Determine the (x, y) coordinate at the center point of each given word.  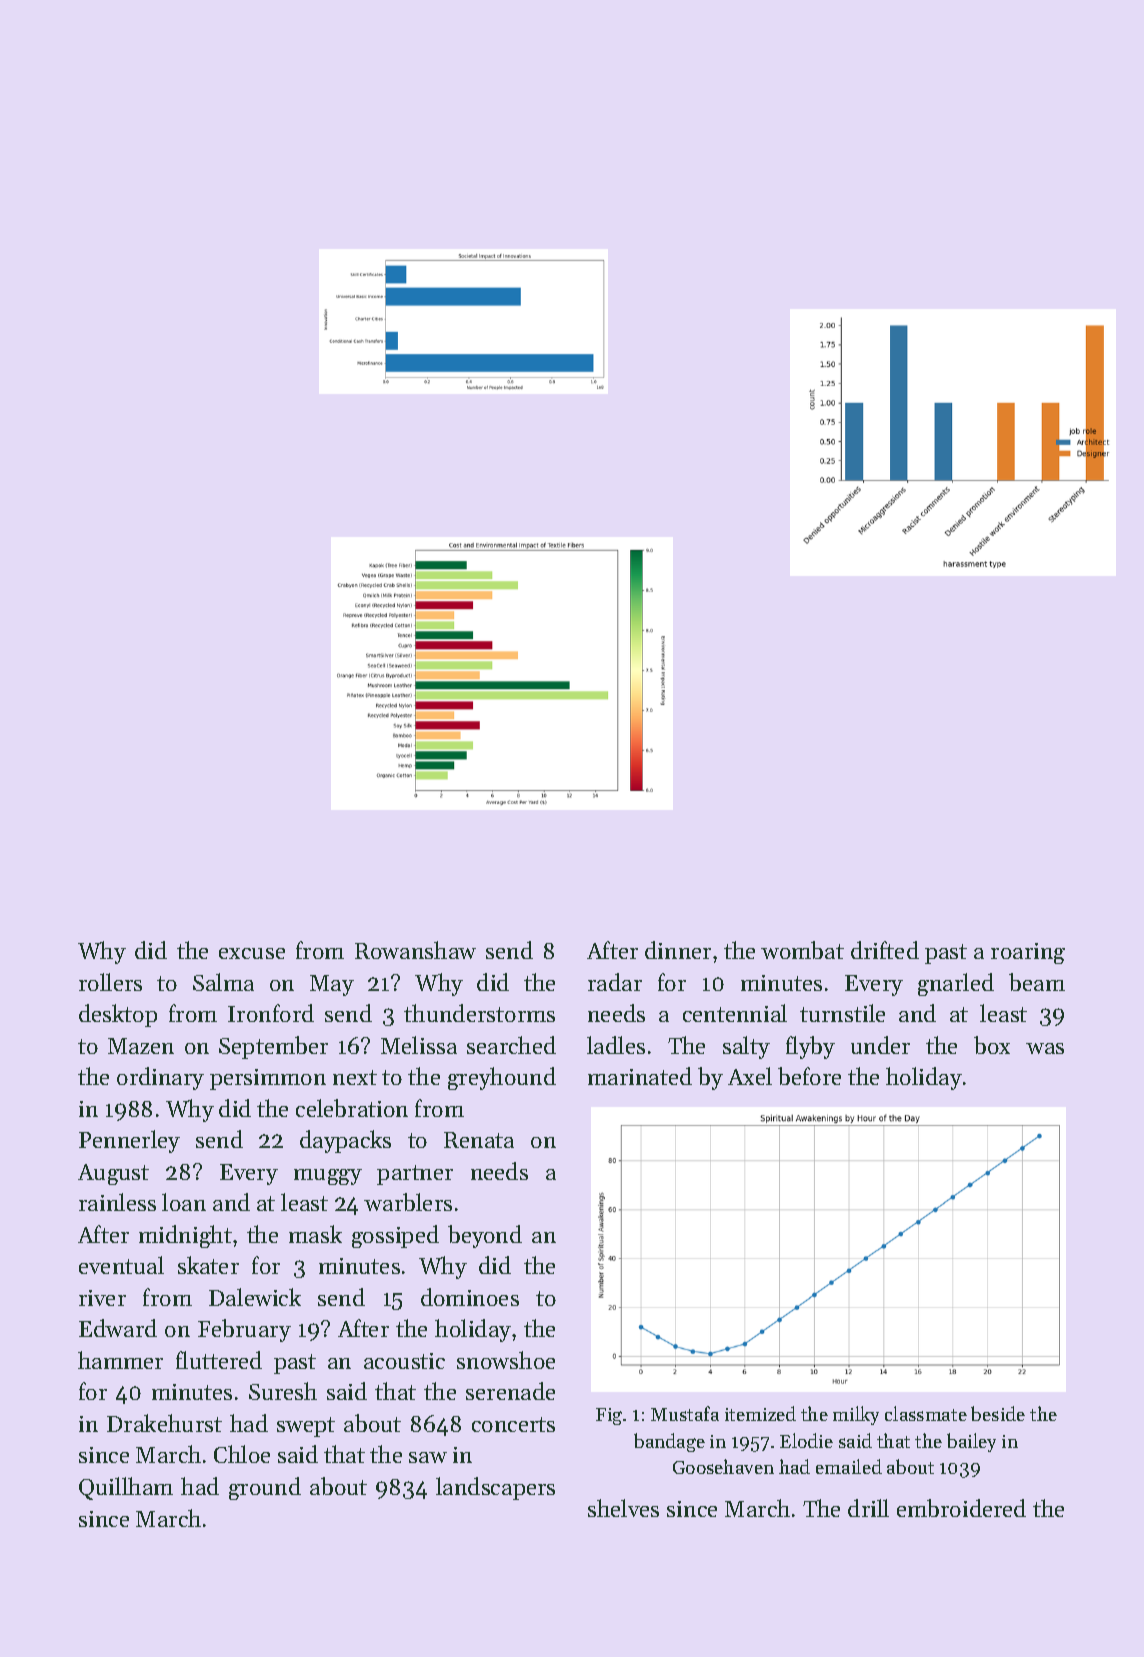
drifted (885, 950)
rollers (110, 982)
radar (615, 982)
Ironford (271, 1013)
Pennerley (129, 1141)
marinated (640, 1076)
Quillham (126, 1488)
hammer (120, 1360)
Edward (118, 1328)
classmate (926, 1413)
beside (998, 1413)
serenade (510, 1391)
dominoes (470, 1297)
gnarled (956, 984)
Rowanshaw (415, 950)
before (809, 1076)
